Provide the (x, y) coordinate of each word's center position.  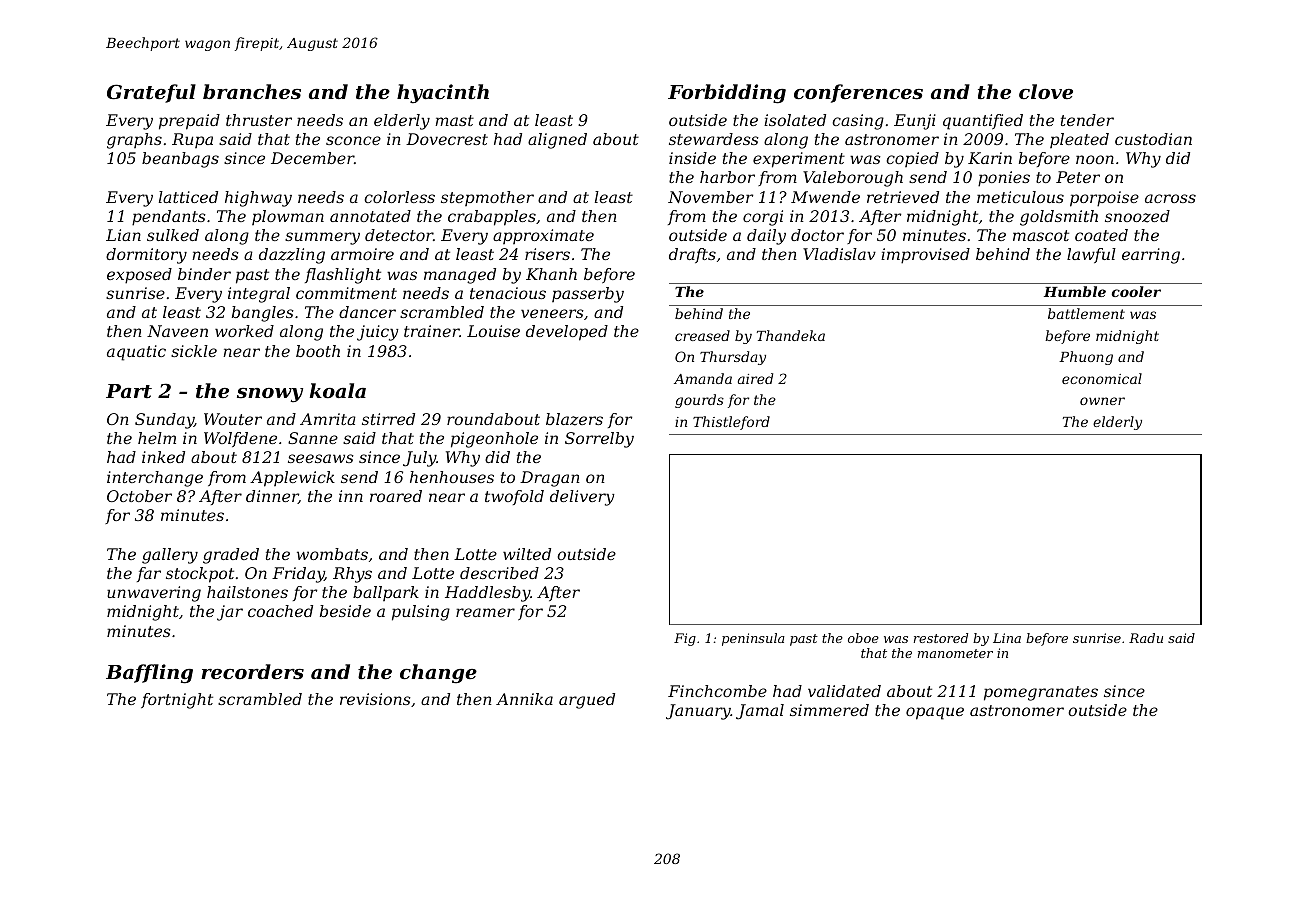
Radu (1146, 638)
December (312, 158)
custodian (1153, 139)
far (149, 574)
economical (1102, 378)
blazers (574, 419)
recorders (252, 672)
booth (318, 351)
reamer (485, 612)
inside (692, 158)
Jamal (760, 712)
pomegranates (1041, 693)
